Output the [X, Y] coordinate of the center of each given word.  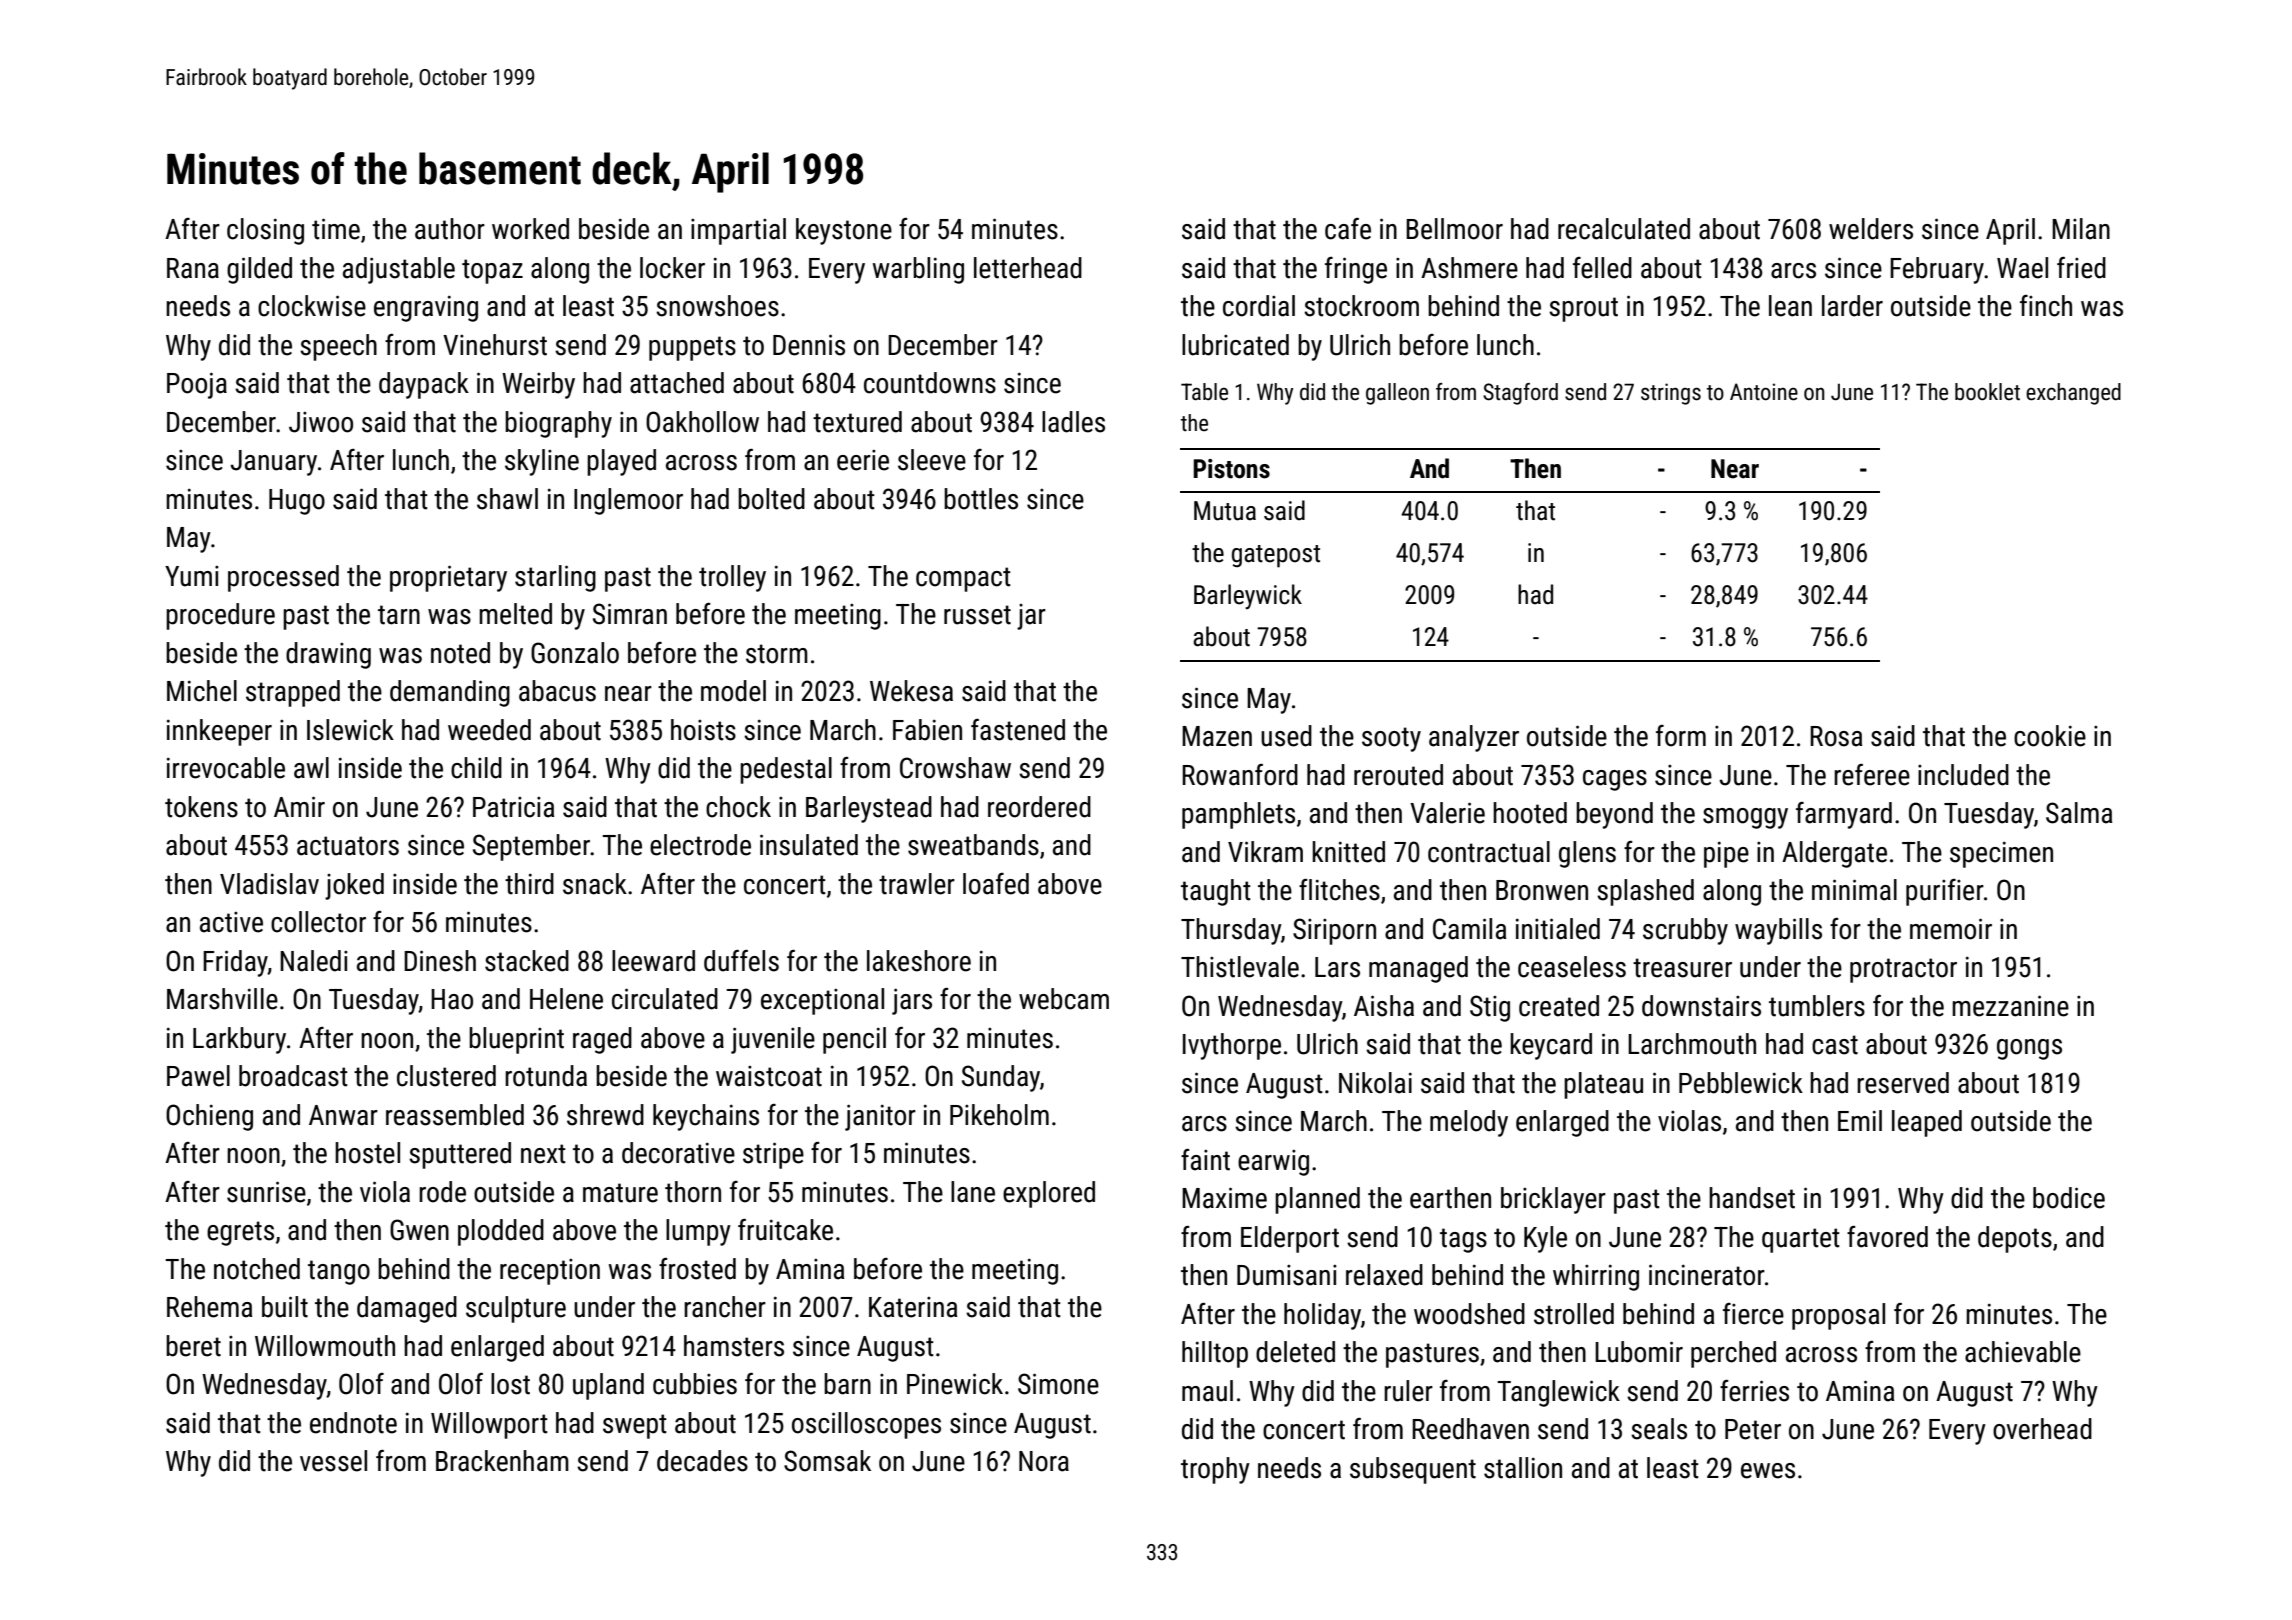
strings [1671, 394]
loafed [996, 884]
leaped [1927, 1123]
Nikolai [1375, 1083]
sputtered [460, 1155]
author [450, 229]
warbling [918, 270]
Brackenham [502, 1461]
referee [1872, 775]
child [476, 768]
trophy [1215, 1470]
